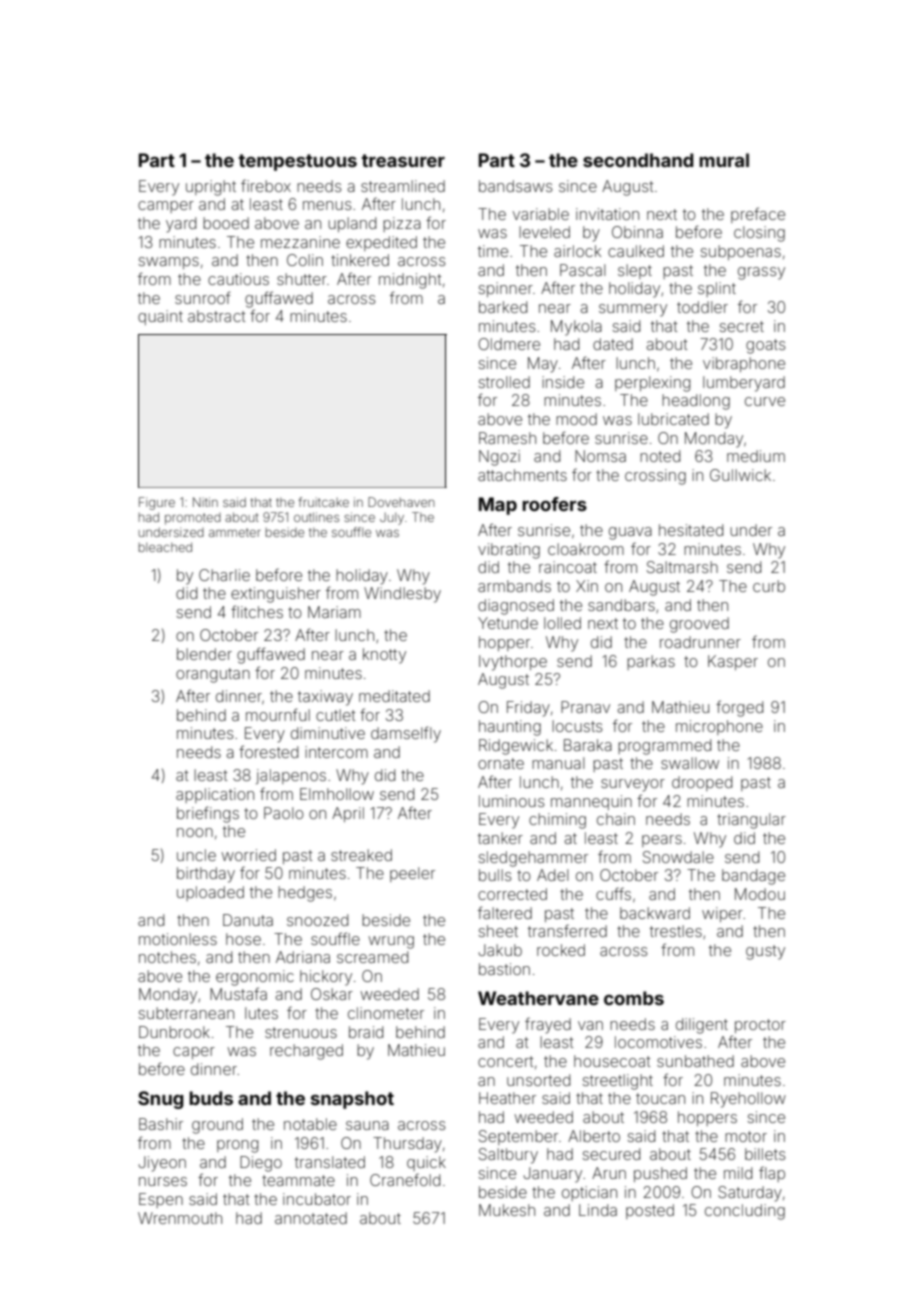  Describe the element at coordinates (504, 382) in the screenshot. I see `strolled` at that location.
